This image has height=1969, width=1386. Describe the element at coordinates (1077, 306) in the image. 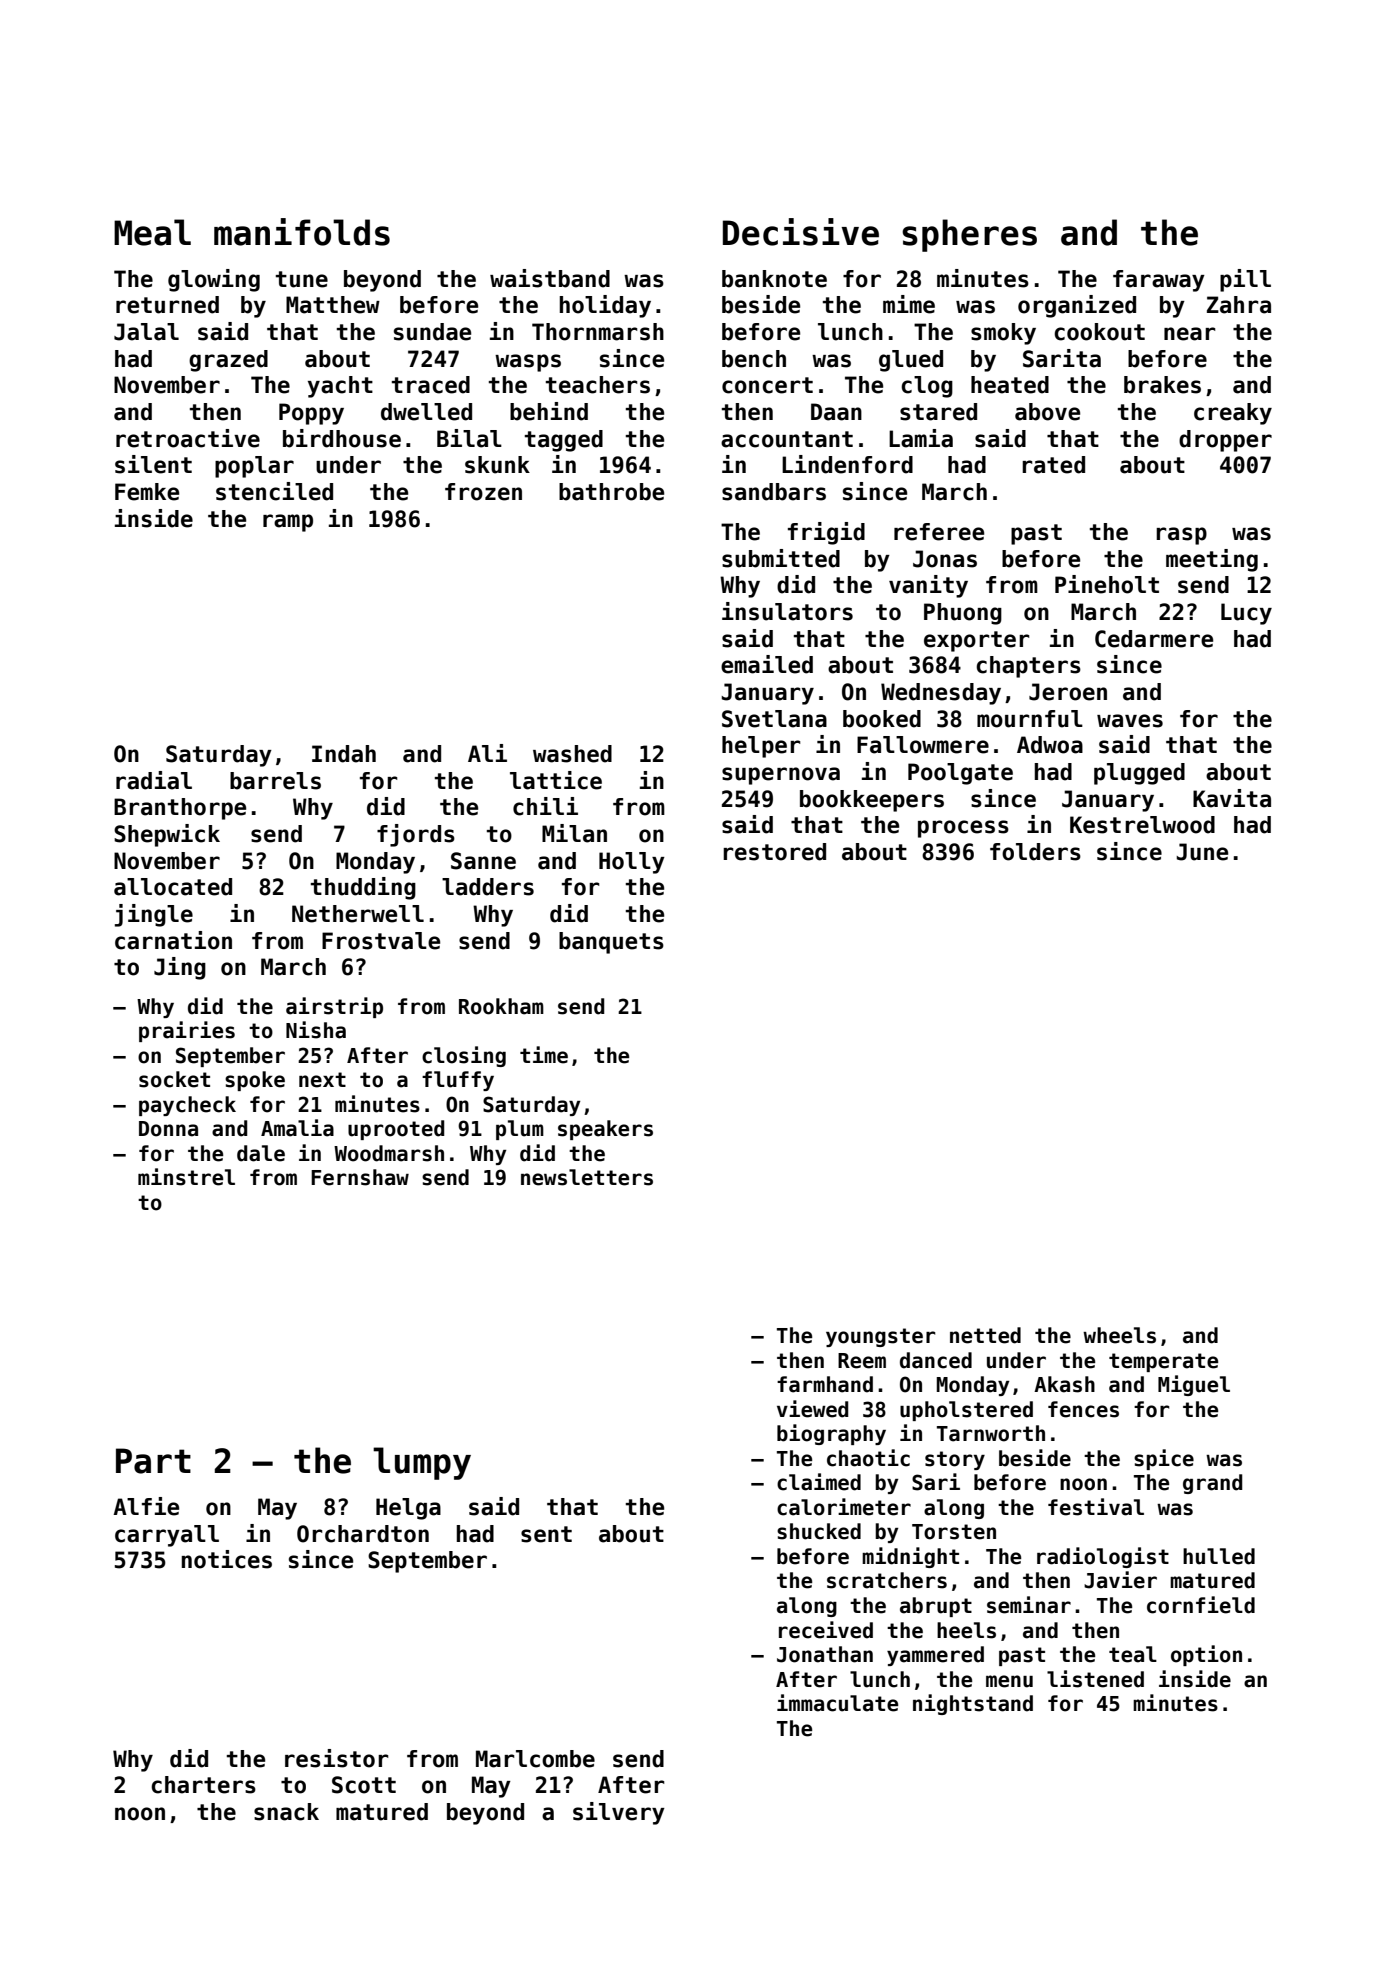

I see `organized` at that location.
